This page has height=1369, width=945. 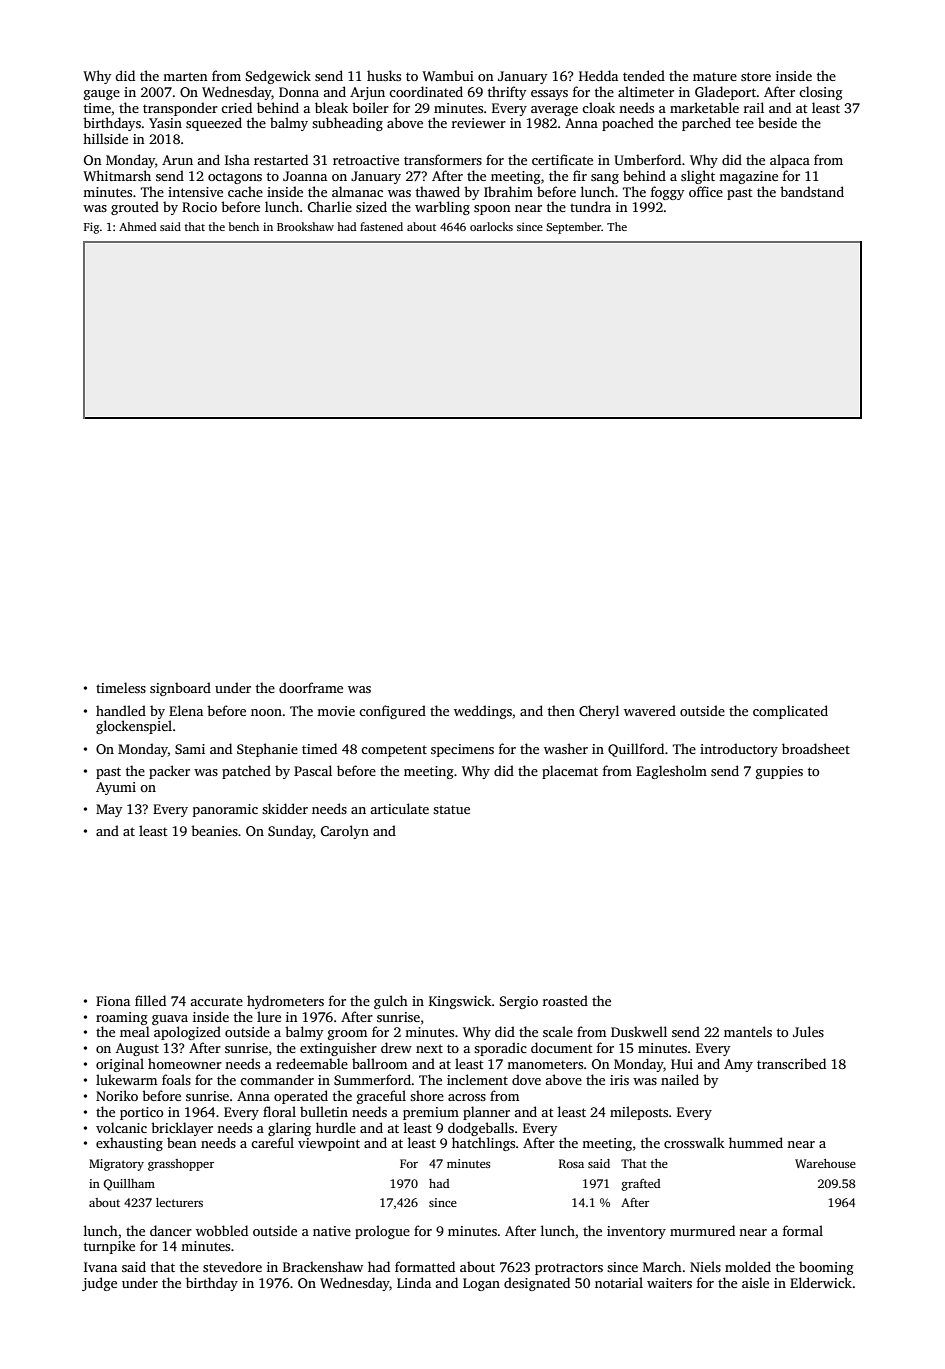 I want to click on Brookshaw, so click(x=305, y=226).
